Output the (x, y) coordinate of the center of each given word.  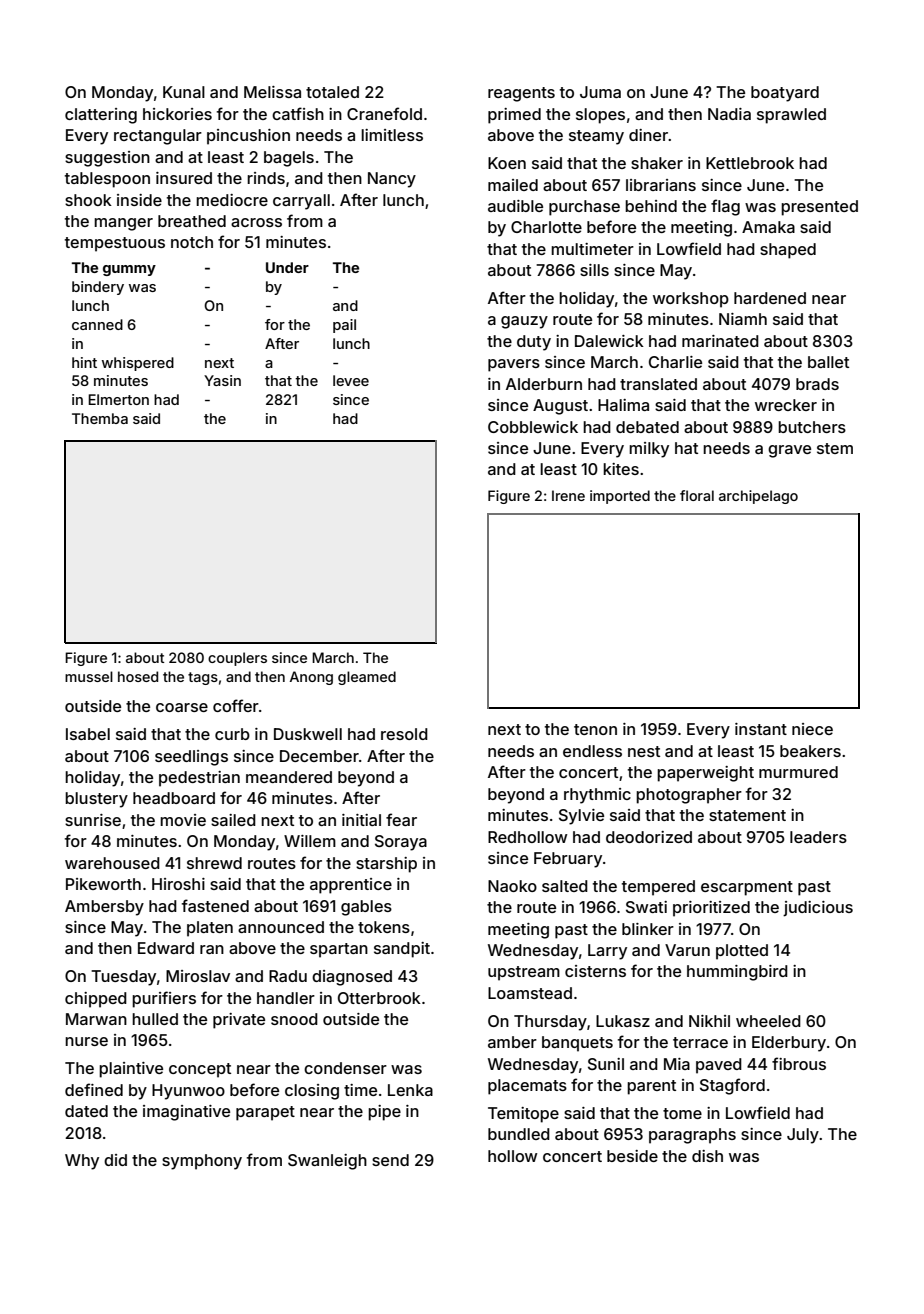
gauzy (524, 322)
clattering (101, 116)
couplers (237, 659)
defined (94, 1089)
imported (620, 497)
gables (366, 908)
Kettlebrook (750, 163)
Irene (568, 495)
